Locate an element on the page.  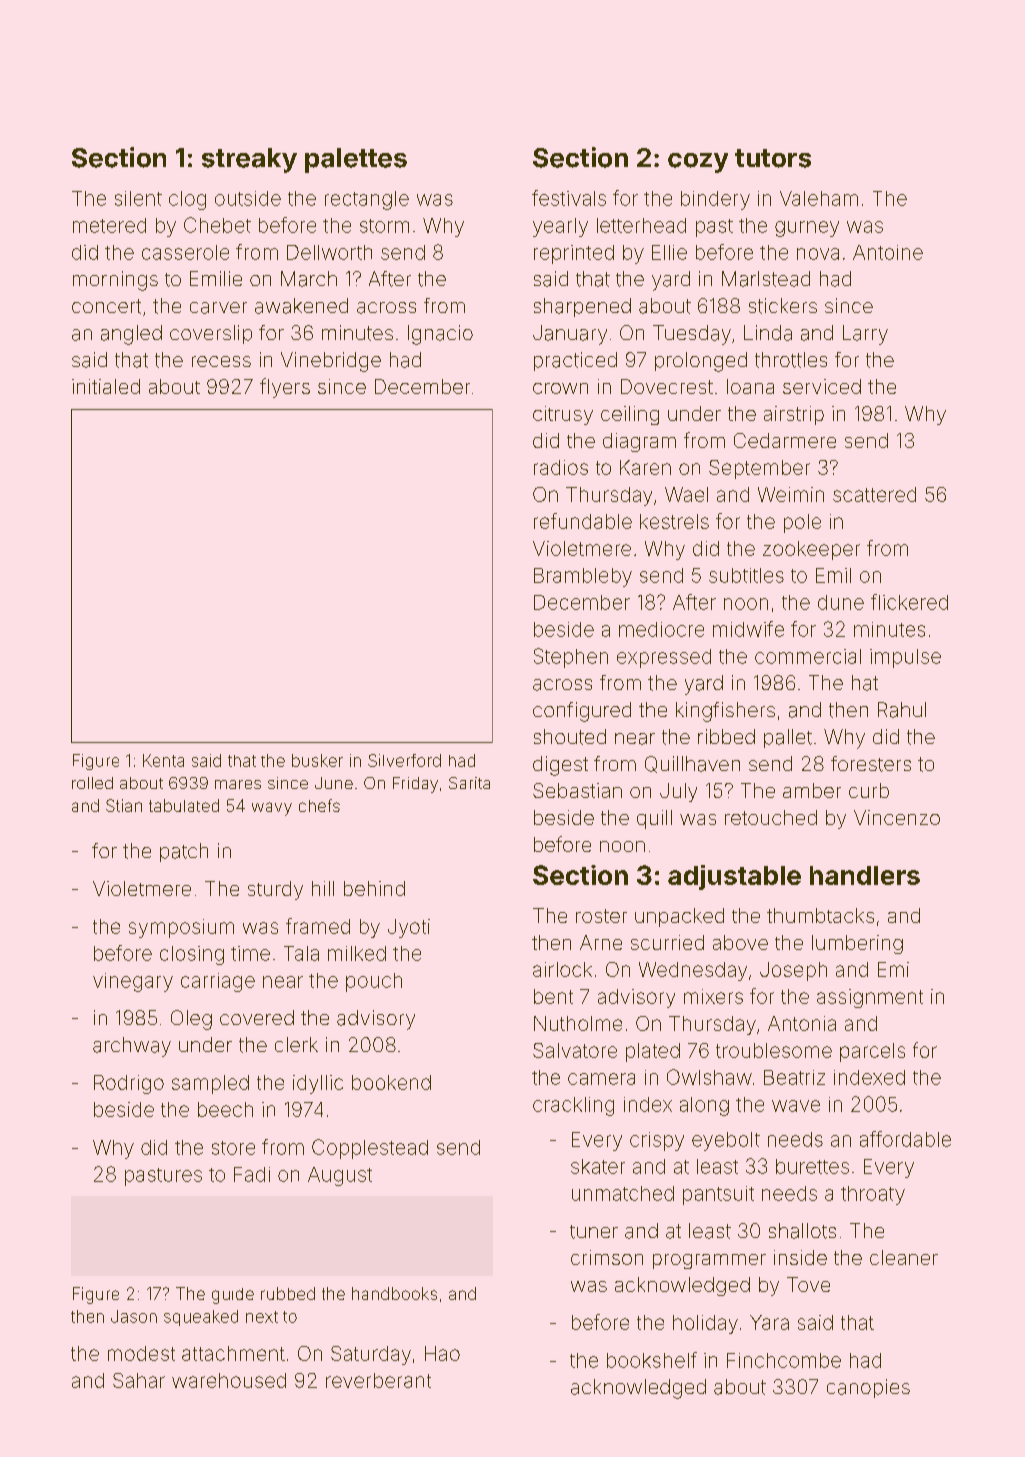
Sarita is located at coordinates (469, 783).
